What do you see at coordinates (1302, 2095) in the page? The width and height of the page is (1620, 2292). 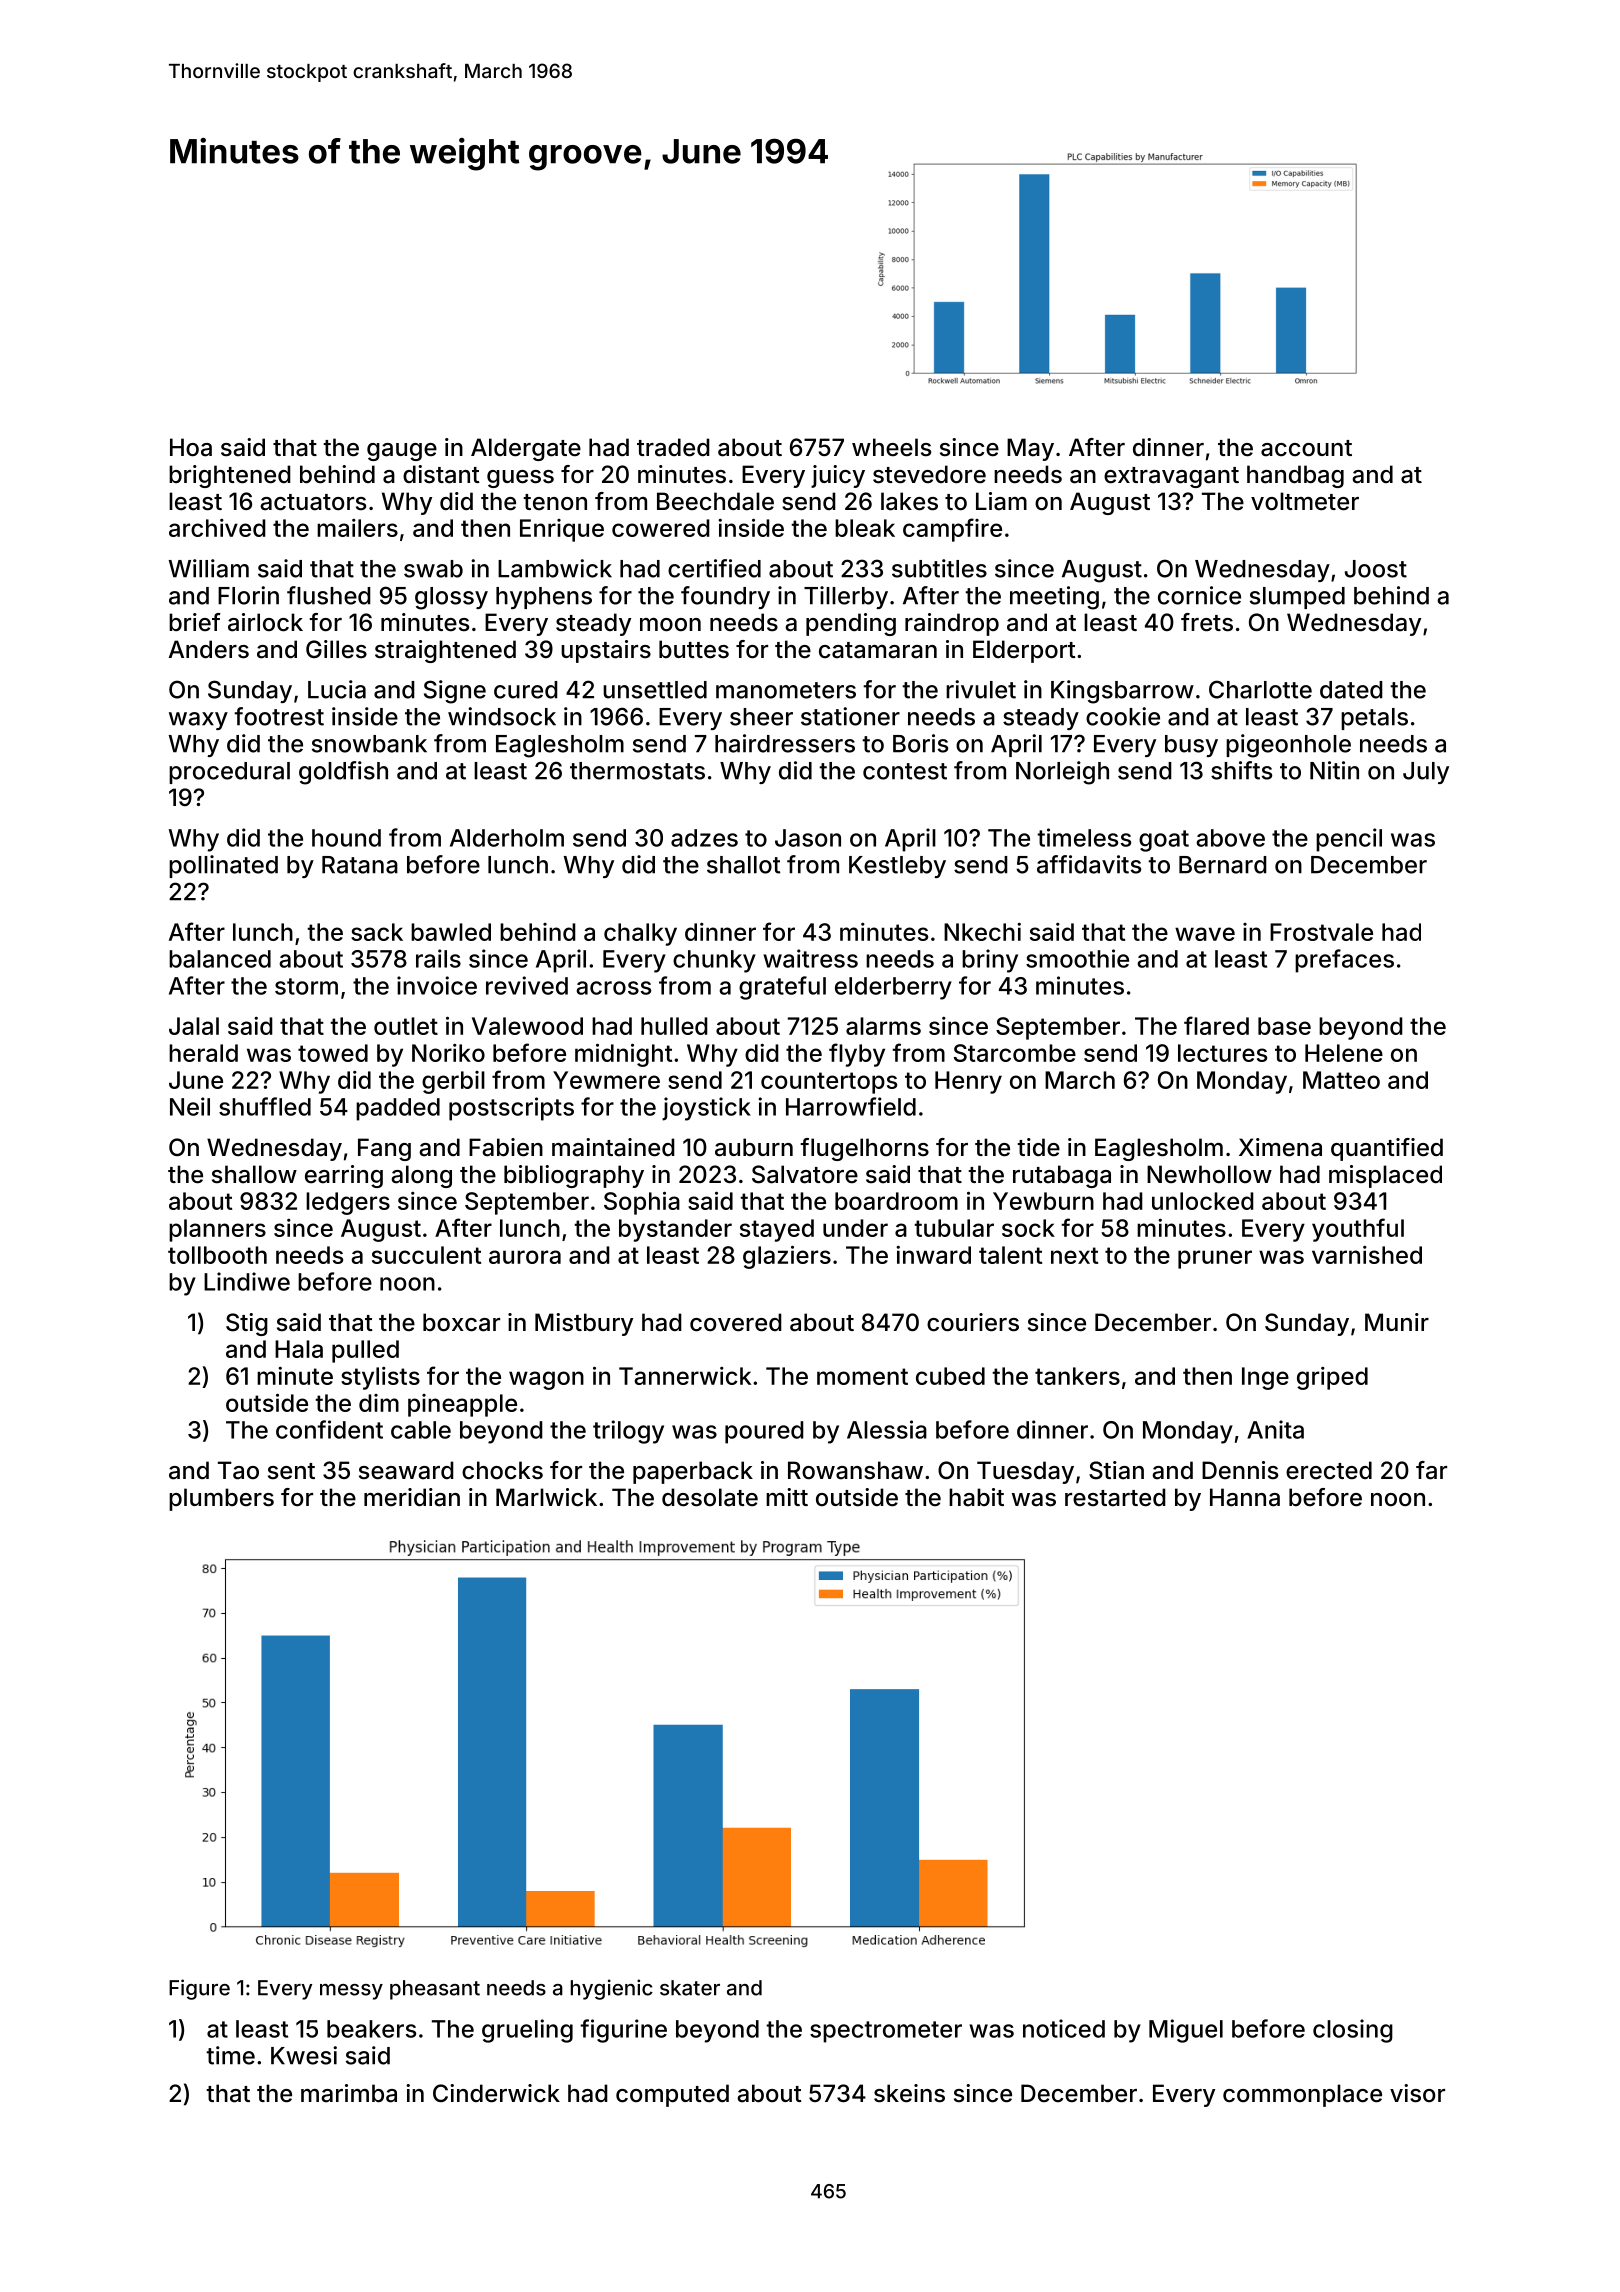 I see `commonplace` at bounding box center [1302, 2095].
